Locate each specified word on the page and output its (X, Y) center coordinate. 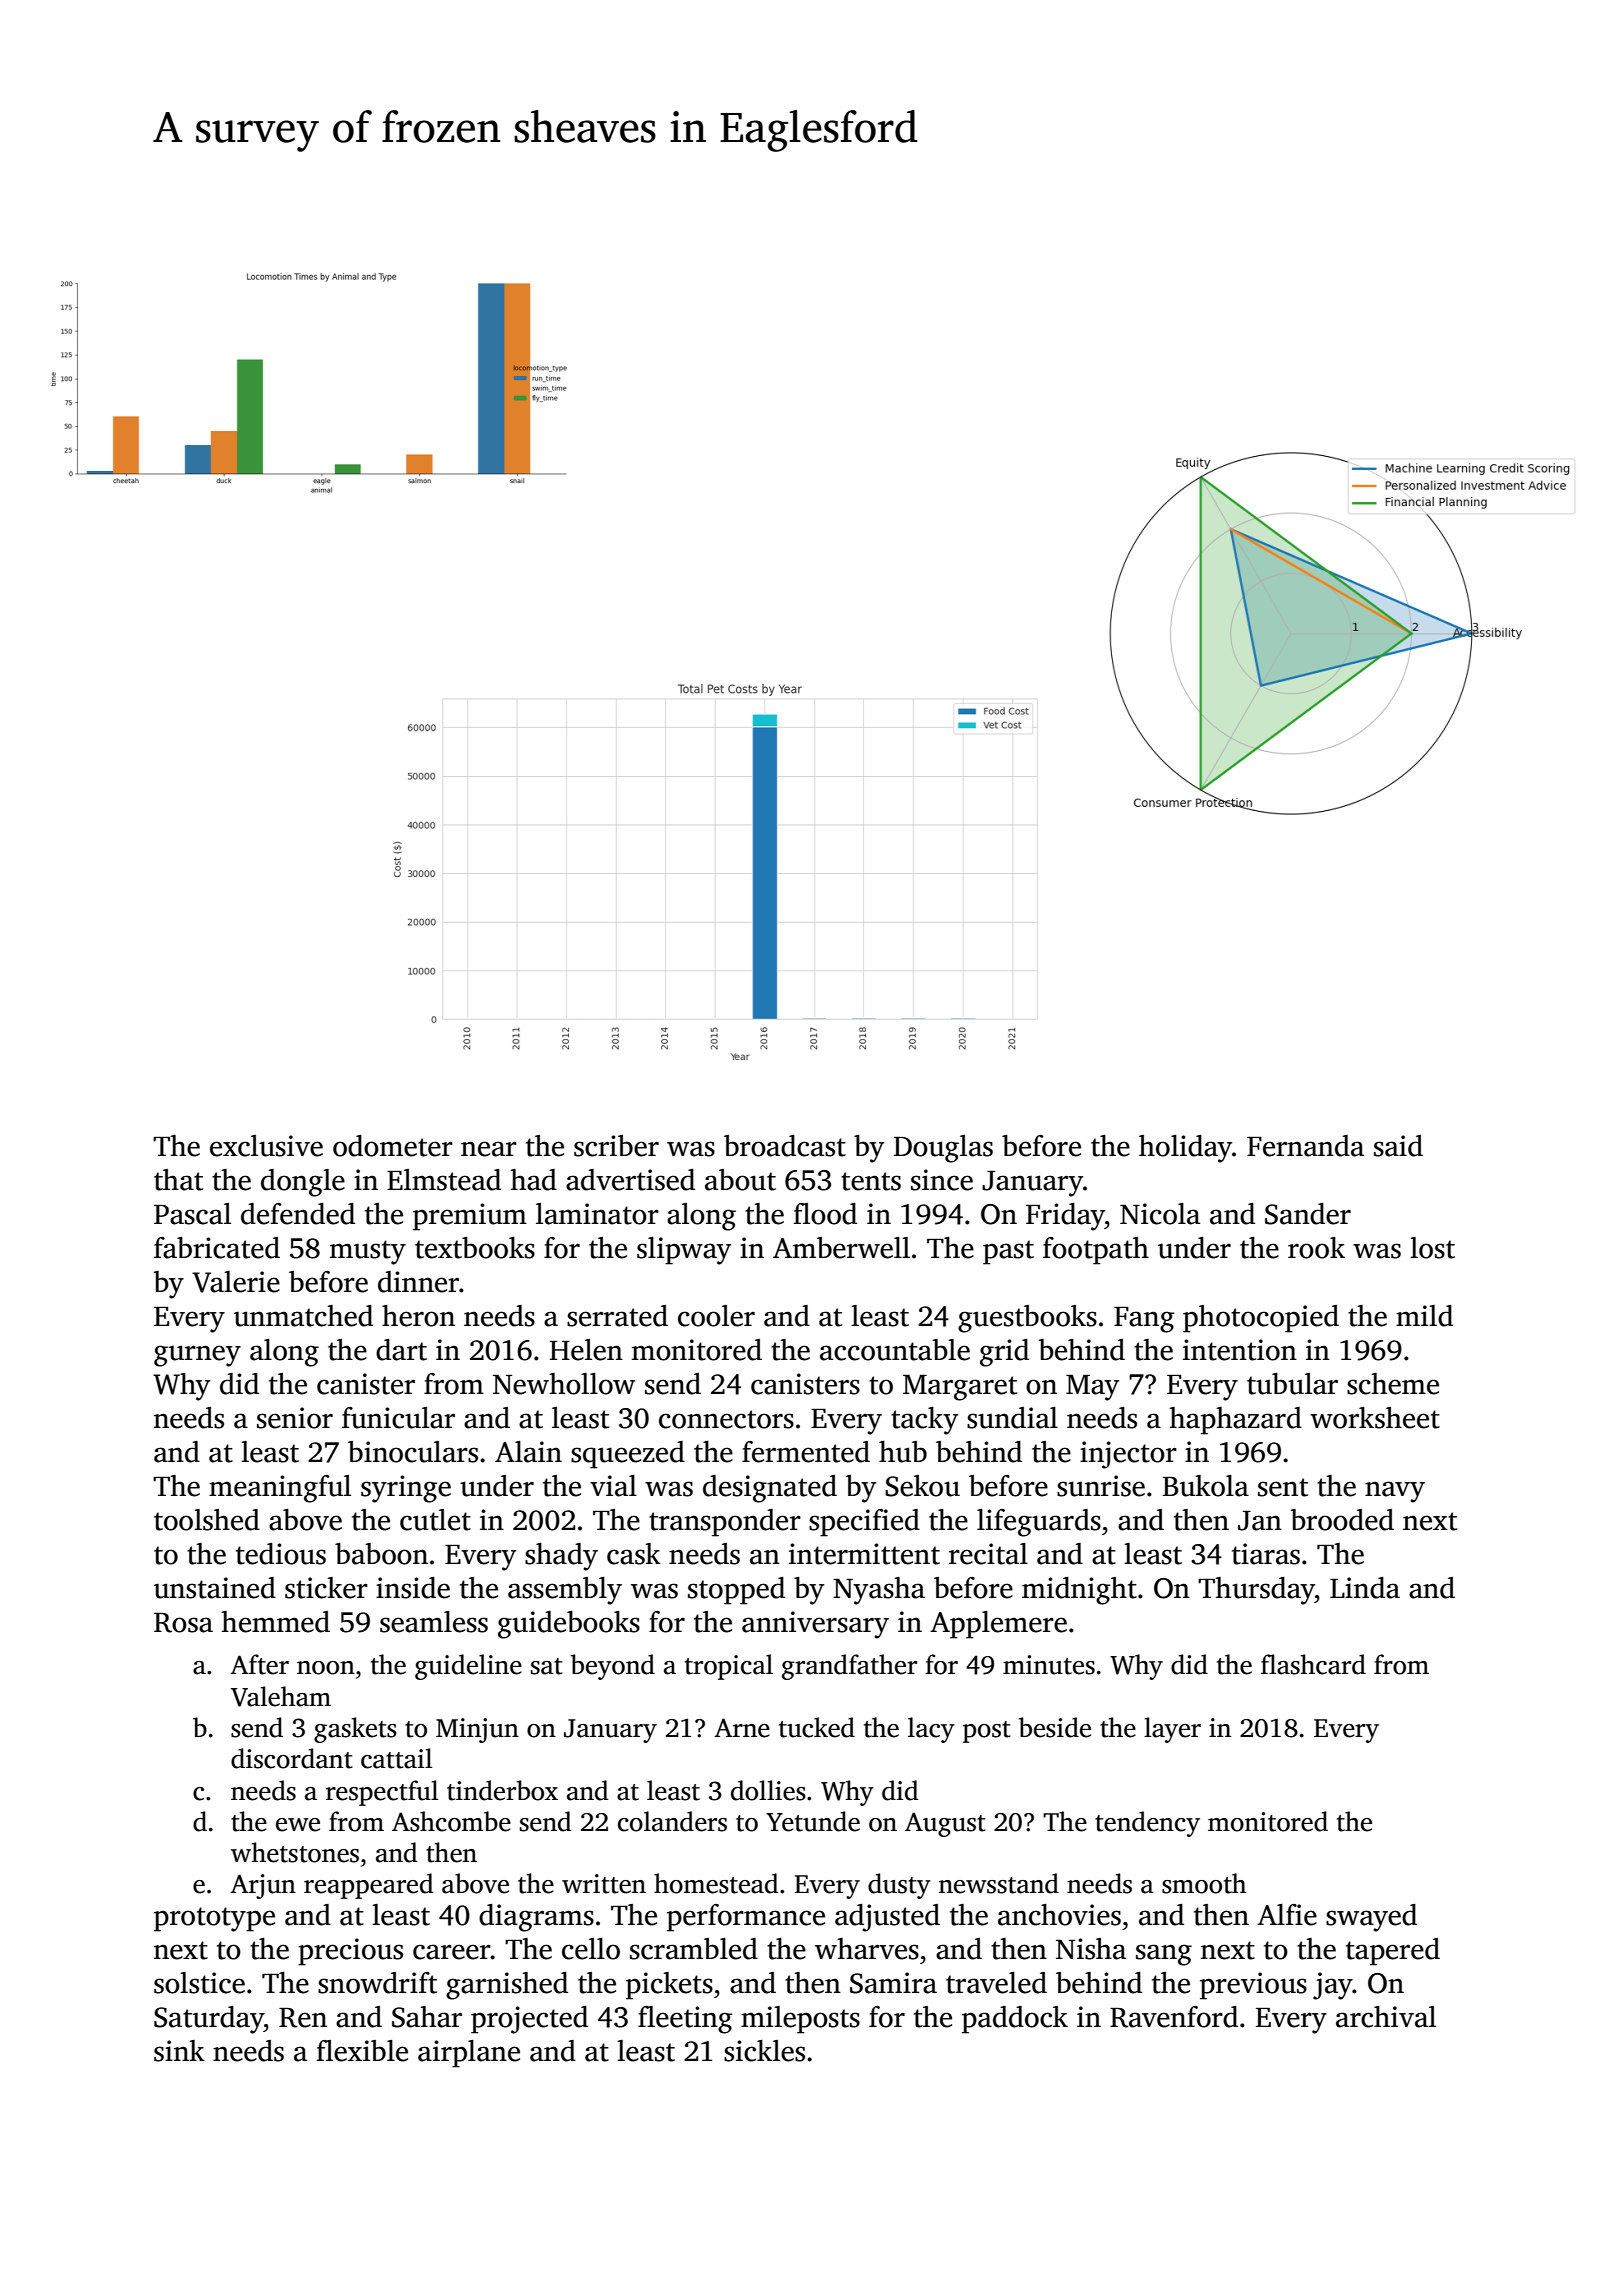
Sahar (427, 2017)
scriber (616, 1146)
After (259, 1664)
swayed (1371, 1918)
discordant (292, 1758)
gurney (197, 1356)
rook (1316, 1248)
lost (1432, 1248)
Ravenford (1174, 2017)
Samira (893, 1983)
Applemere (998, 1625)
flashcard (1313, 1664)
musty (368, 1252)
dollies (768, 1790)
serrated (617, 1316)
